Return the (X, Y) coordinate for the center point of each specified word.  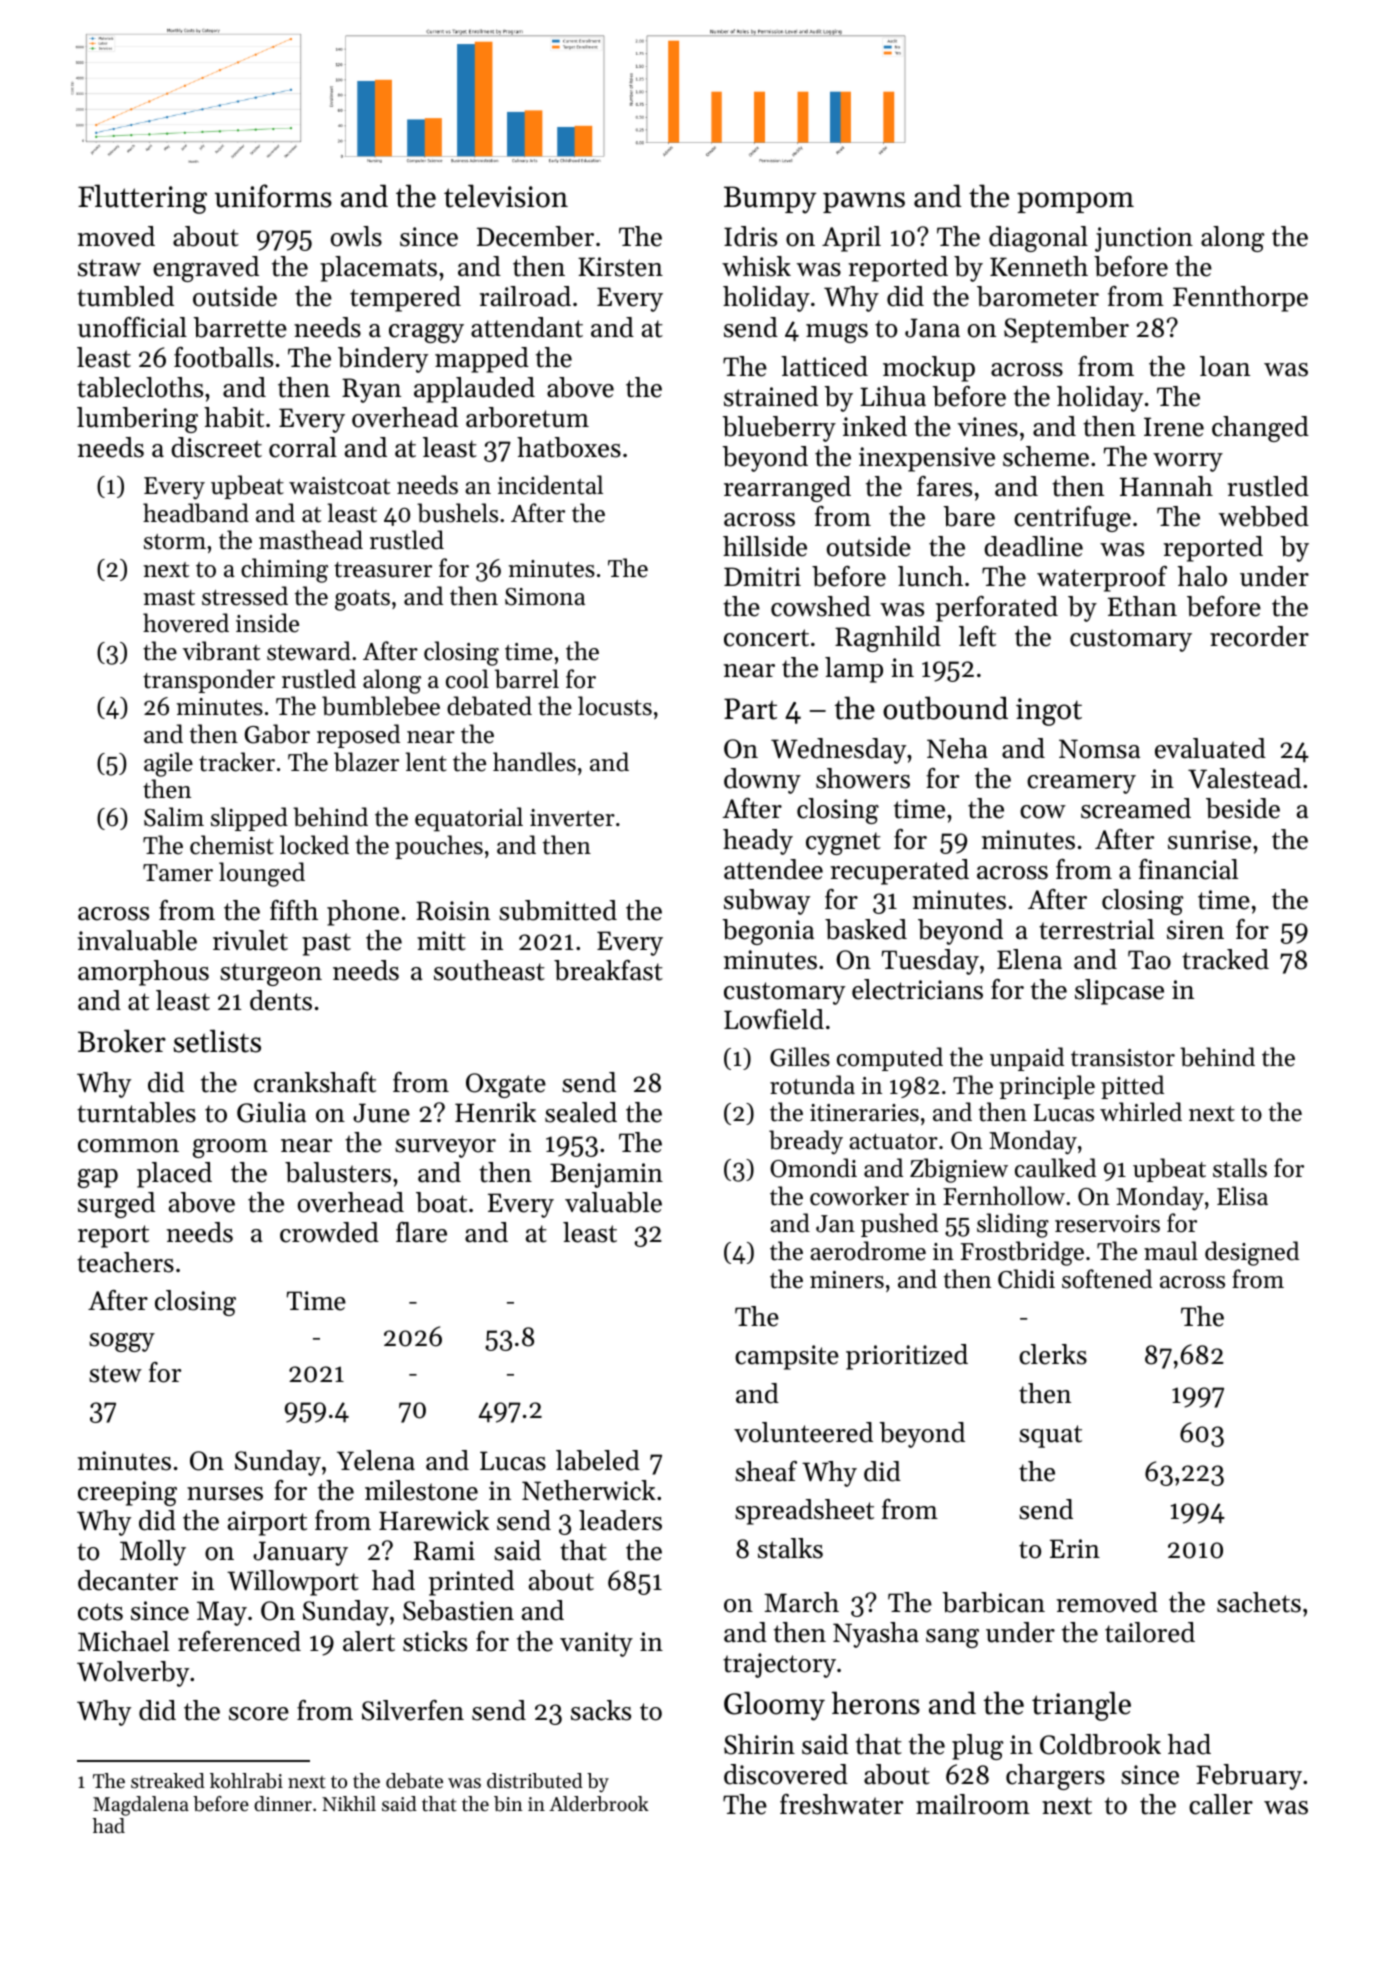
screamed (1136, 808)
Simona (545, 597)
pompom (1075, 202)
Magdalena (141, 1806)
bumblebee (381, 706)
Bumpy (770, 200)
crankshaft (315, 1082)
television (506, 196)
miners (847, 1280)
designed (1252, 1253)
